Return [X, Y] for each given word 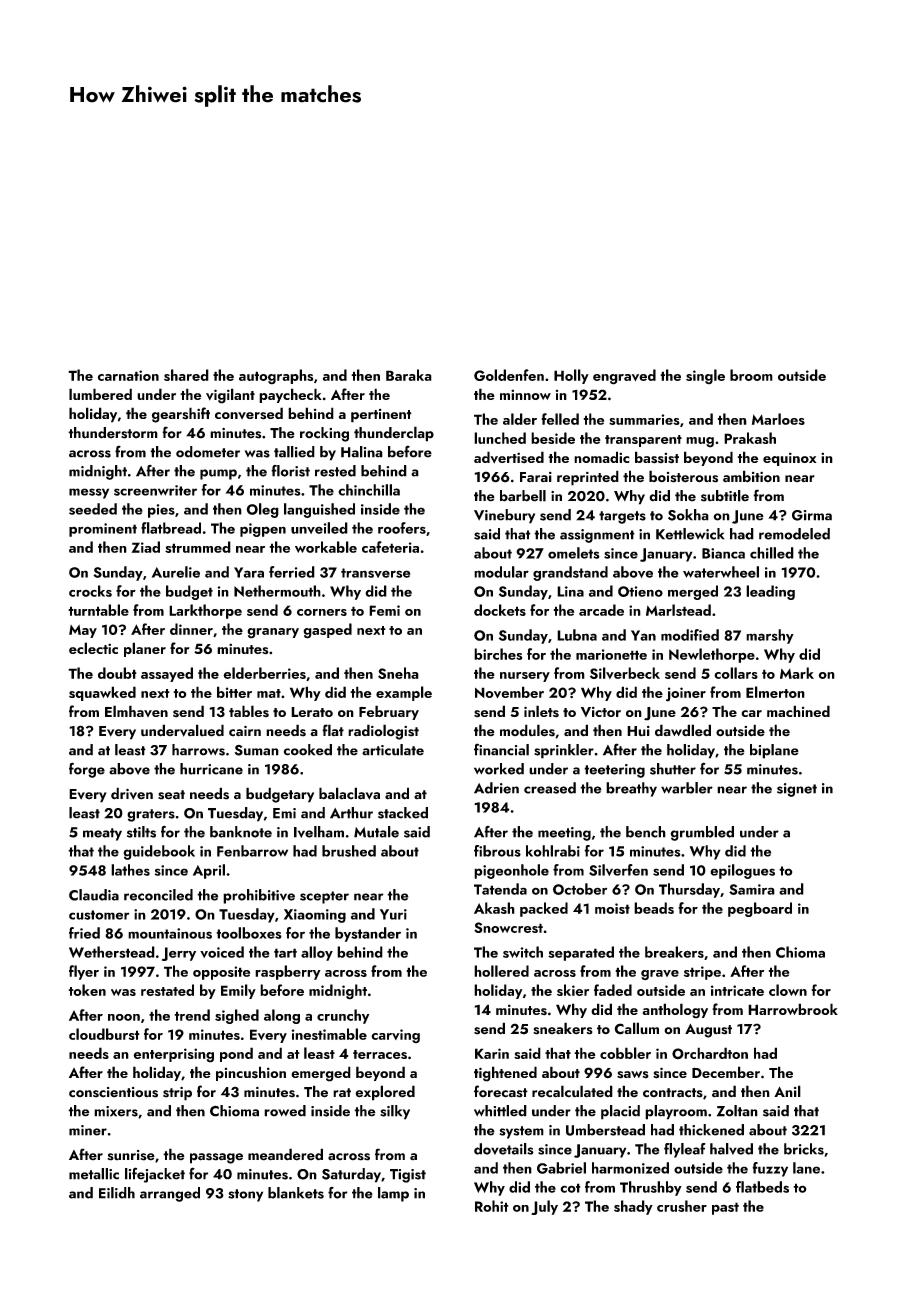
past [725, 1208]
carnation [128, 375]
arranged [170, 1194]
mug [700, 442]
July [544, 1207]
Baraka [409, 375]
